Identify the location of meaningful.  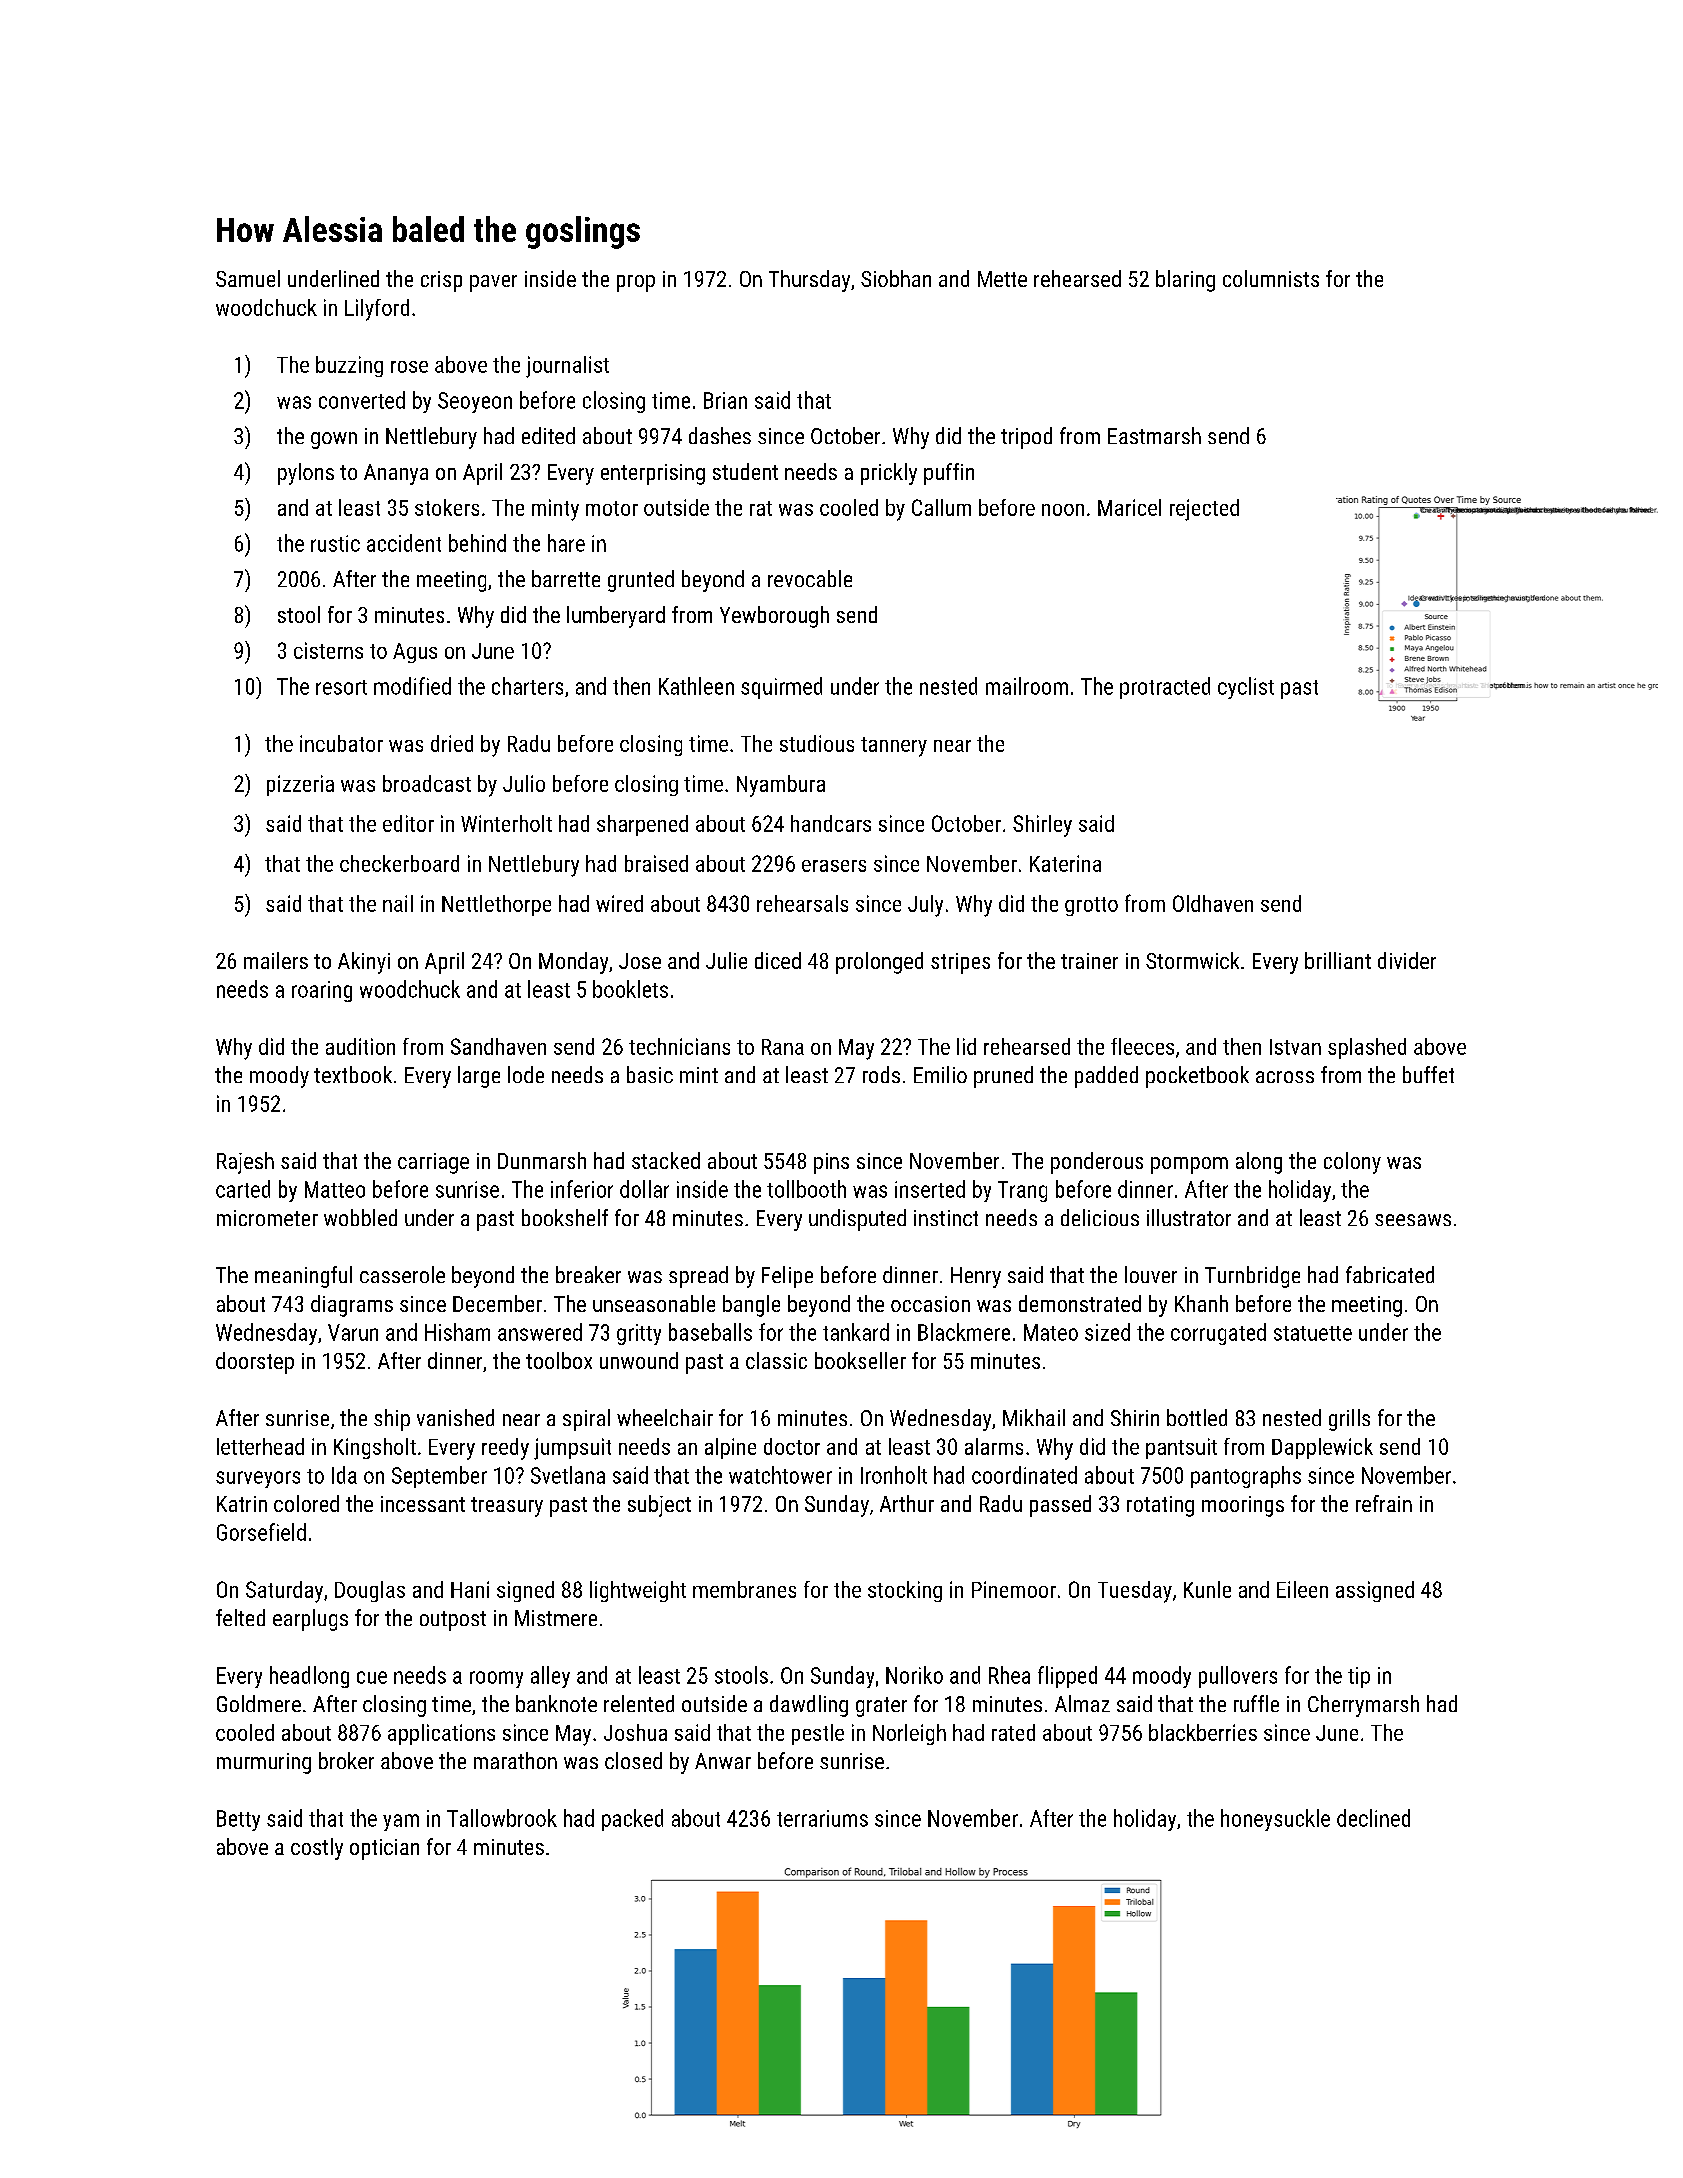
(303, 1277).
